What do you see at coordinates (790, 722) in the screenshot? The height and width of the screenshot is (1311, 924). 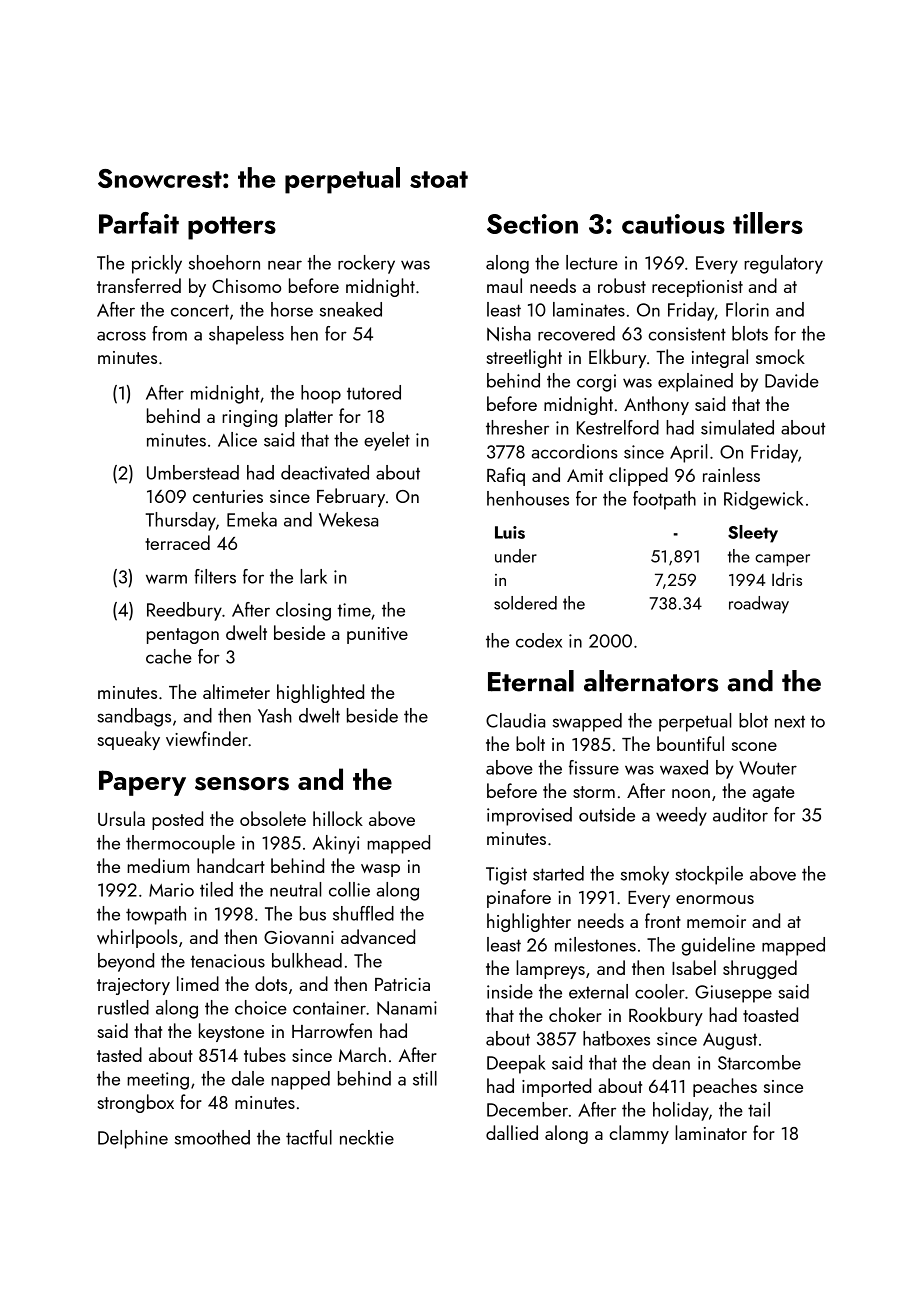 I see `next` at bounding box center [790, 722].
